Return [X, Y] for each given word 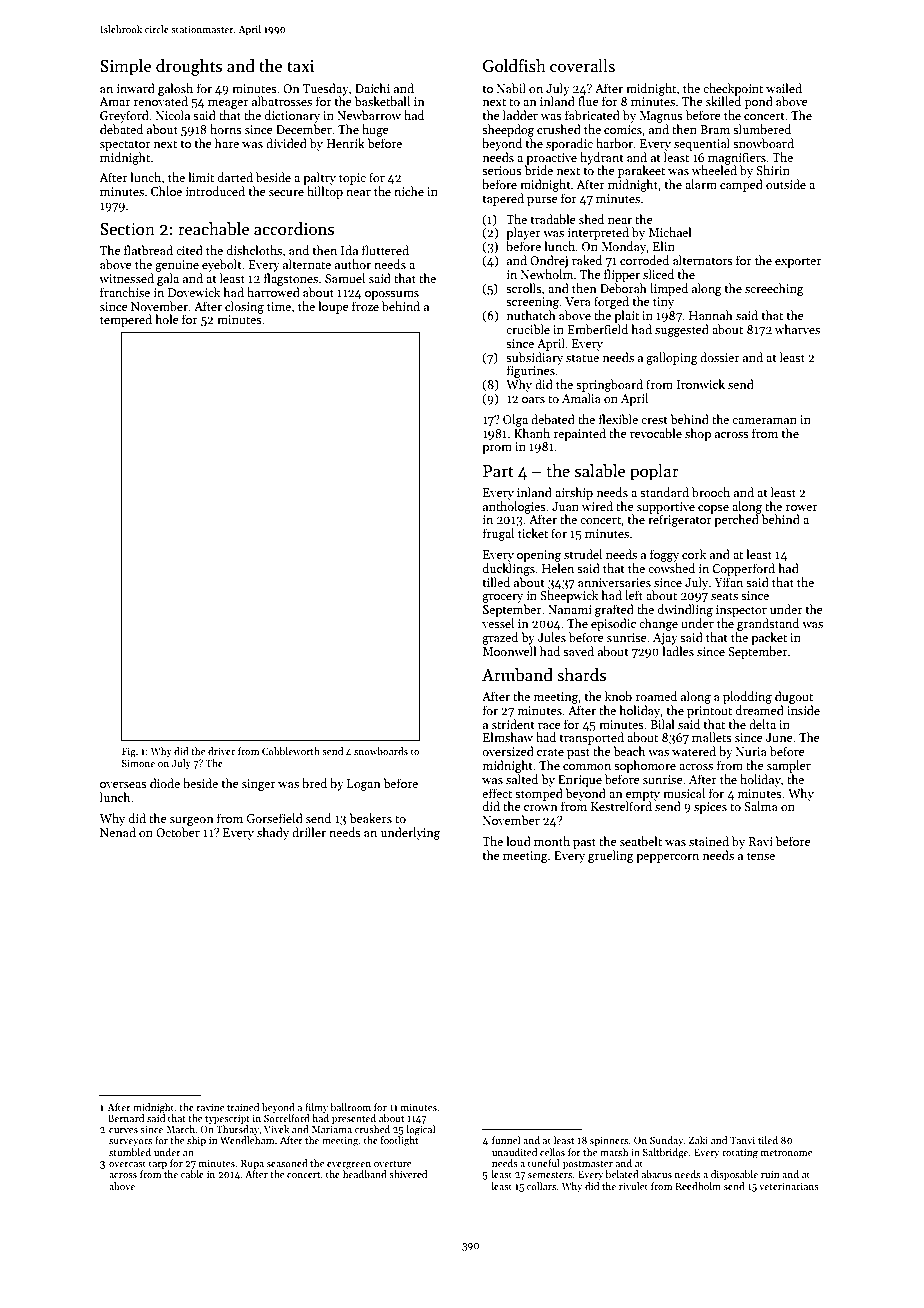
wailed [784, 88]
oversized [508, 751]
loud [518, 841]
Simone [138, 763]
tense [761, 856]
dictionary [292, 116]
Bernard [126, 1118]
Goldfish [514, 66]
